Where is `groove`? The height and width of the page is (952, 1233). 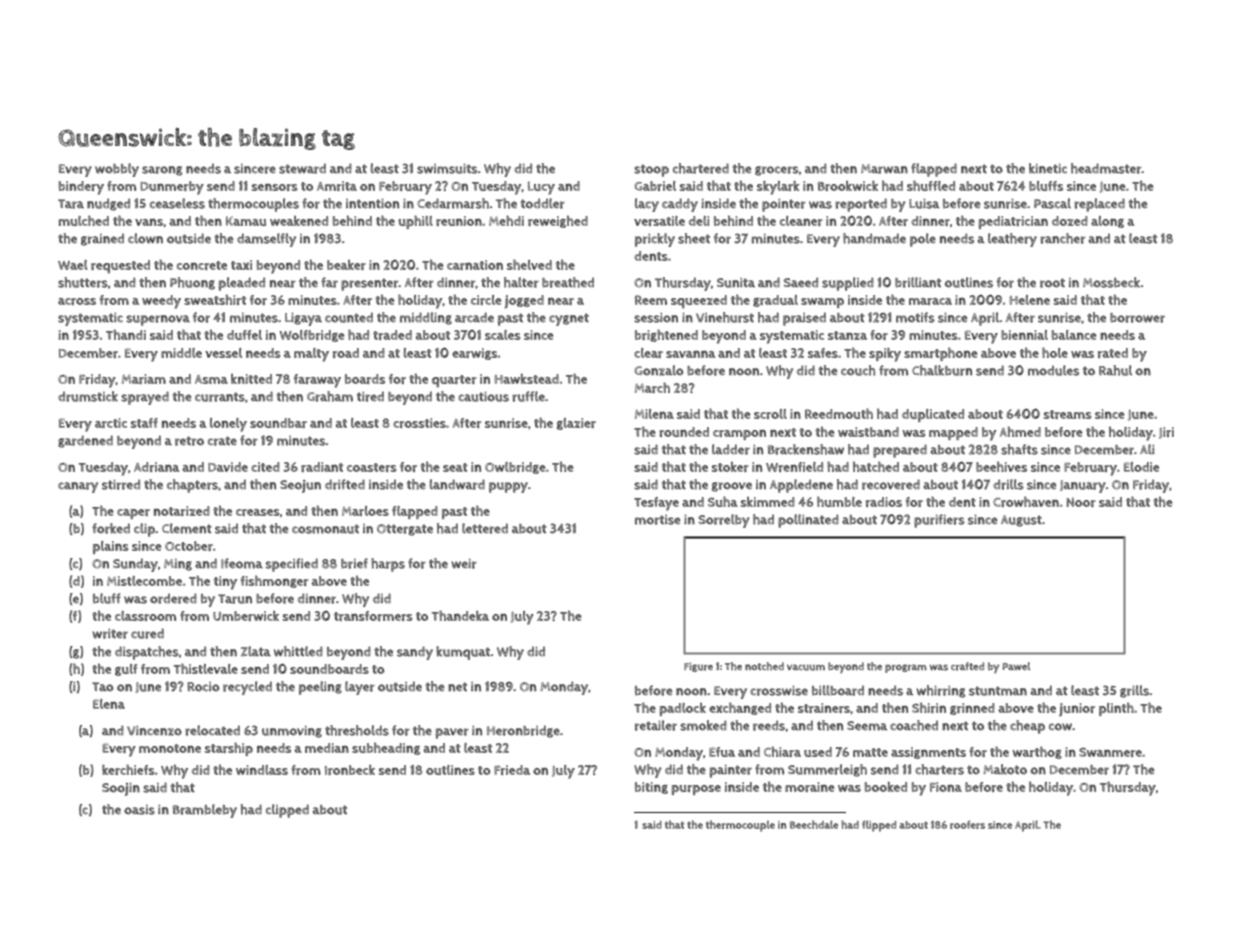 groove is located at coordinates (732, 487).
